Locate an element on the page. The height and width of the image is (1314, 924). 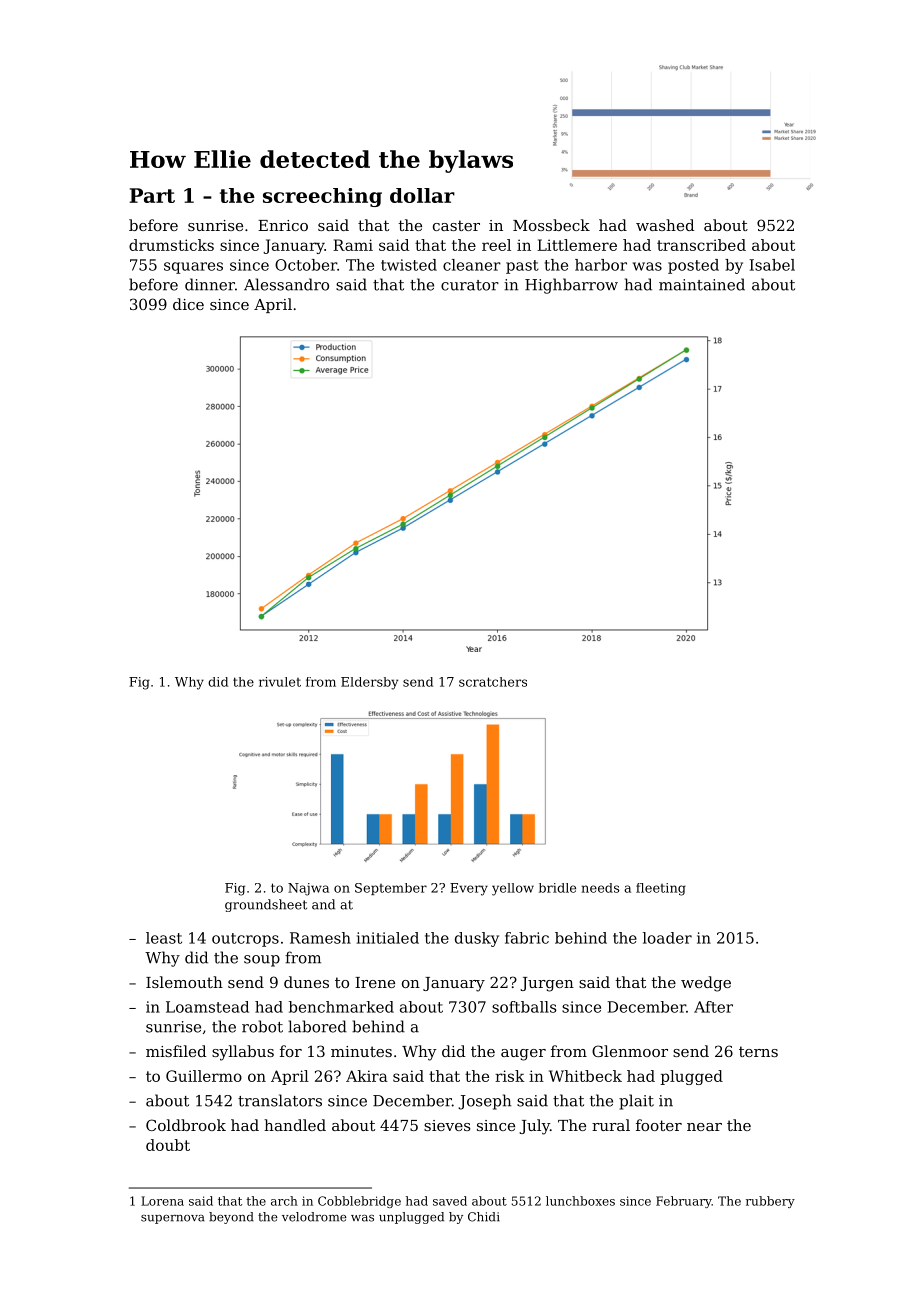
Part is located at coordinates (152, 195).
